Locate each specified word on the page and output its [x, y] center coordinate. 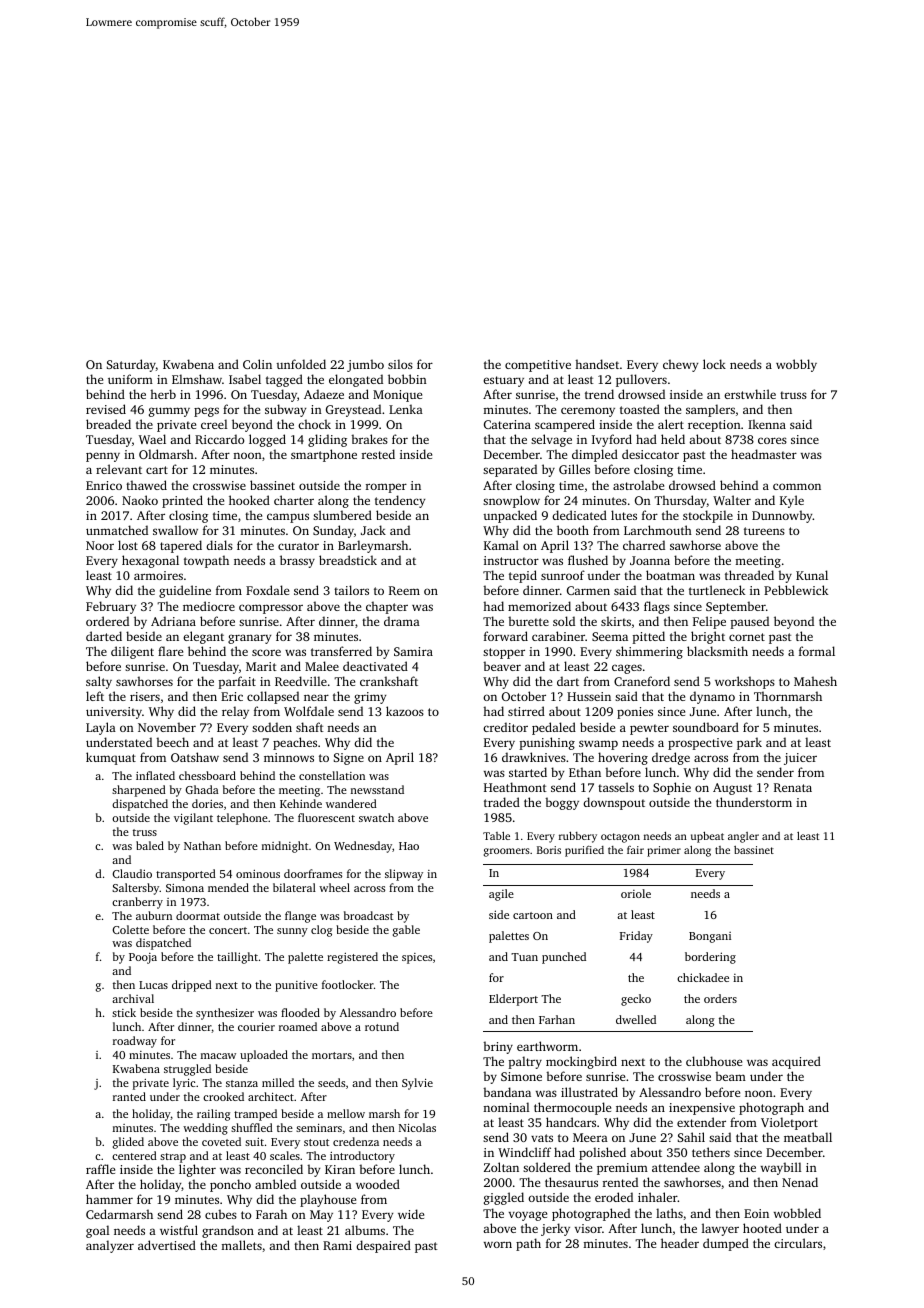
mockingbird [581, 1062]
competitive [538, 366]
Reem [404, 590]
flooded [300, 1012]
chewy [680, 365]
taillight [237, 958]
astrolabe [638, 485]
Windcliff [524, 1152]
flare [170, 651]
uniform [130, 379]
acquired [796, 1062]
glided [128, 1143]
